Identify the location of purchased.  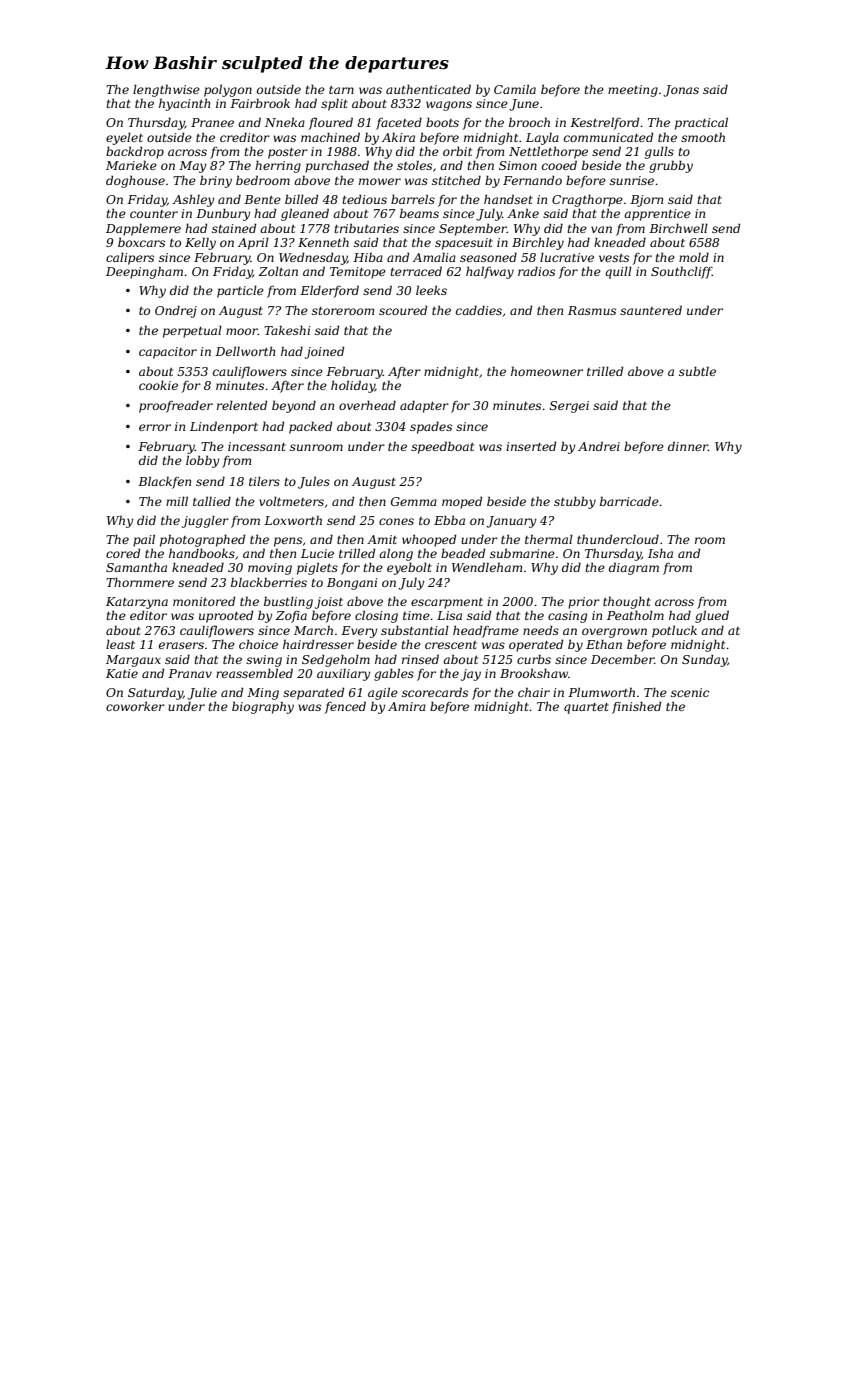
(337, 166).
